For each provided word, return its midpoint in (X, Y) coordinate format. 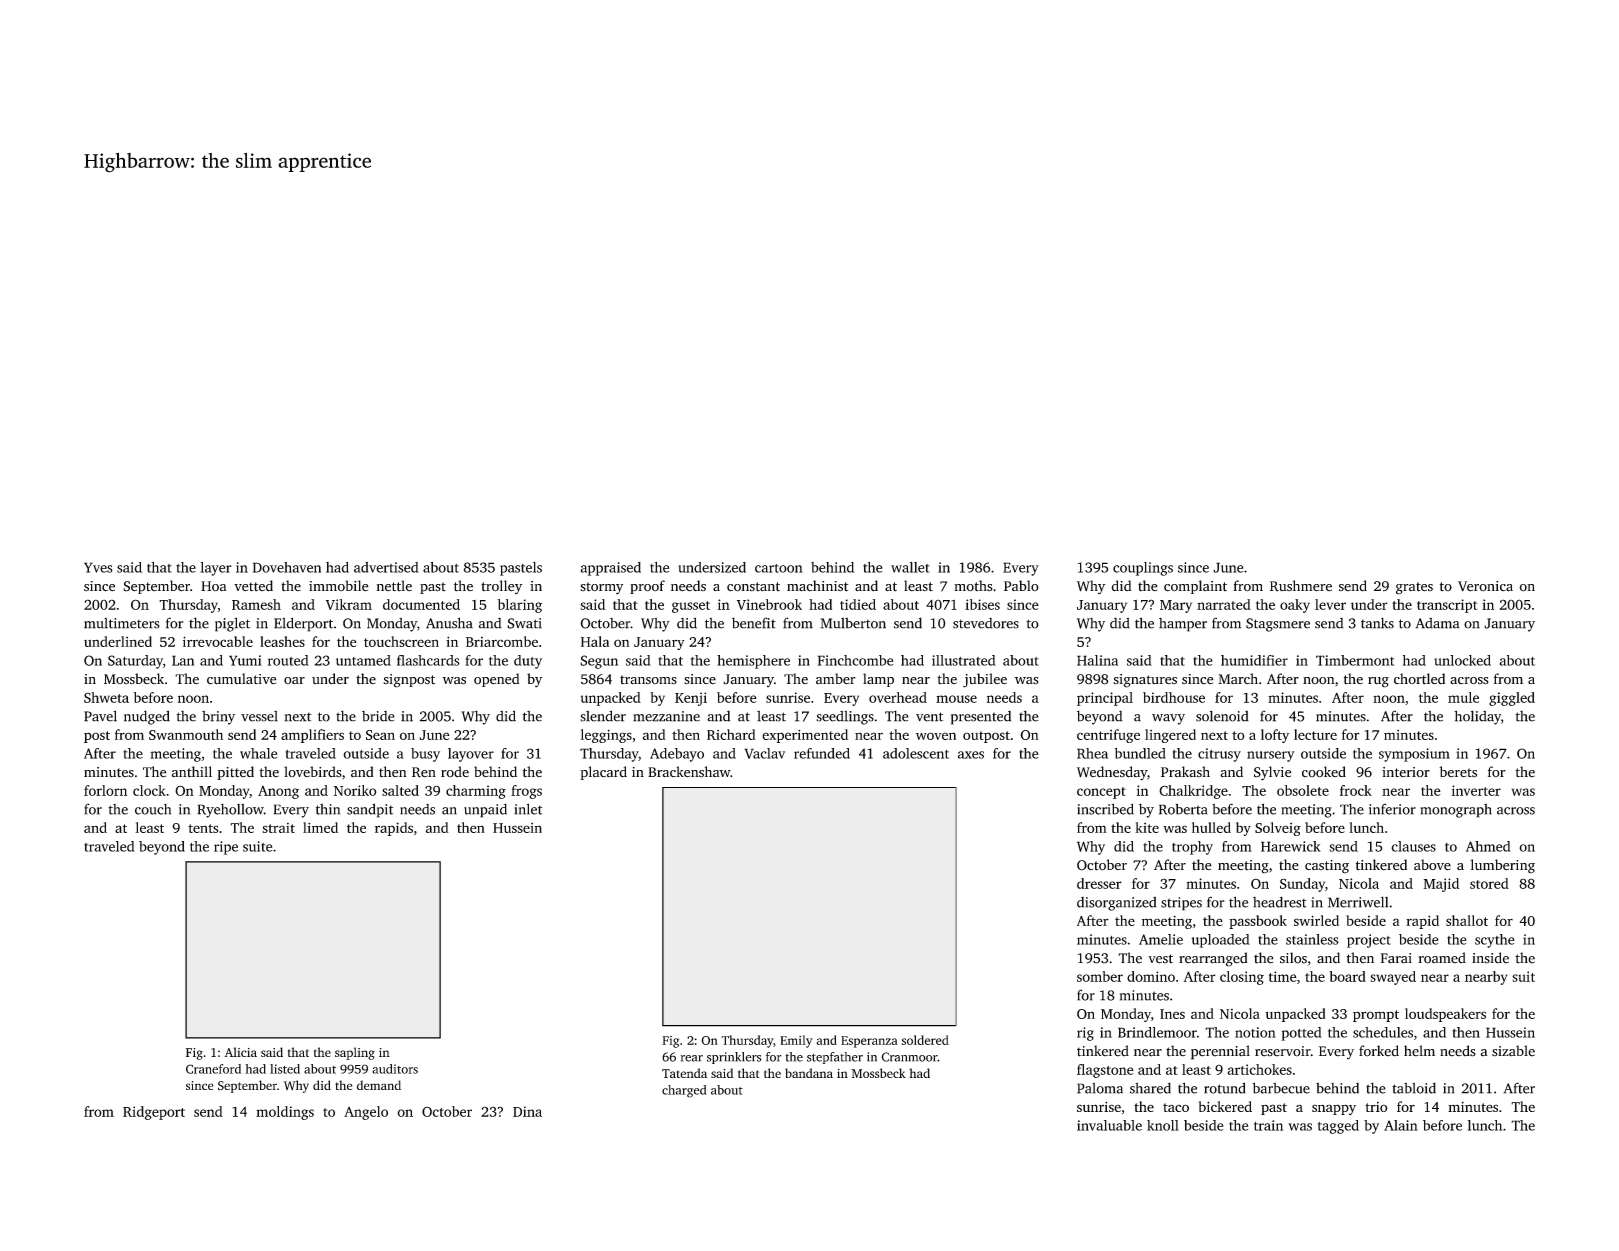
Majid (1441, 885)
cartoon (779, 568)
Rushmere (1301, 586)
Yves (98, 567)
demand (379, 1085)
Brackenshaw (689, 772)
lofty (1275, 736)
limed (320, 827)
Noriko (355, 790)
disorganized (1116, 904)
